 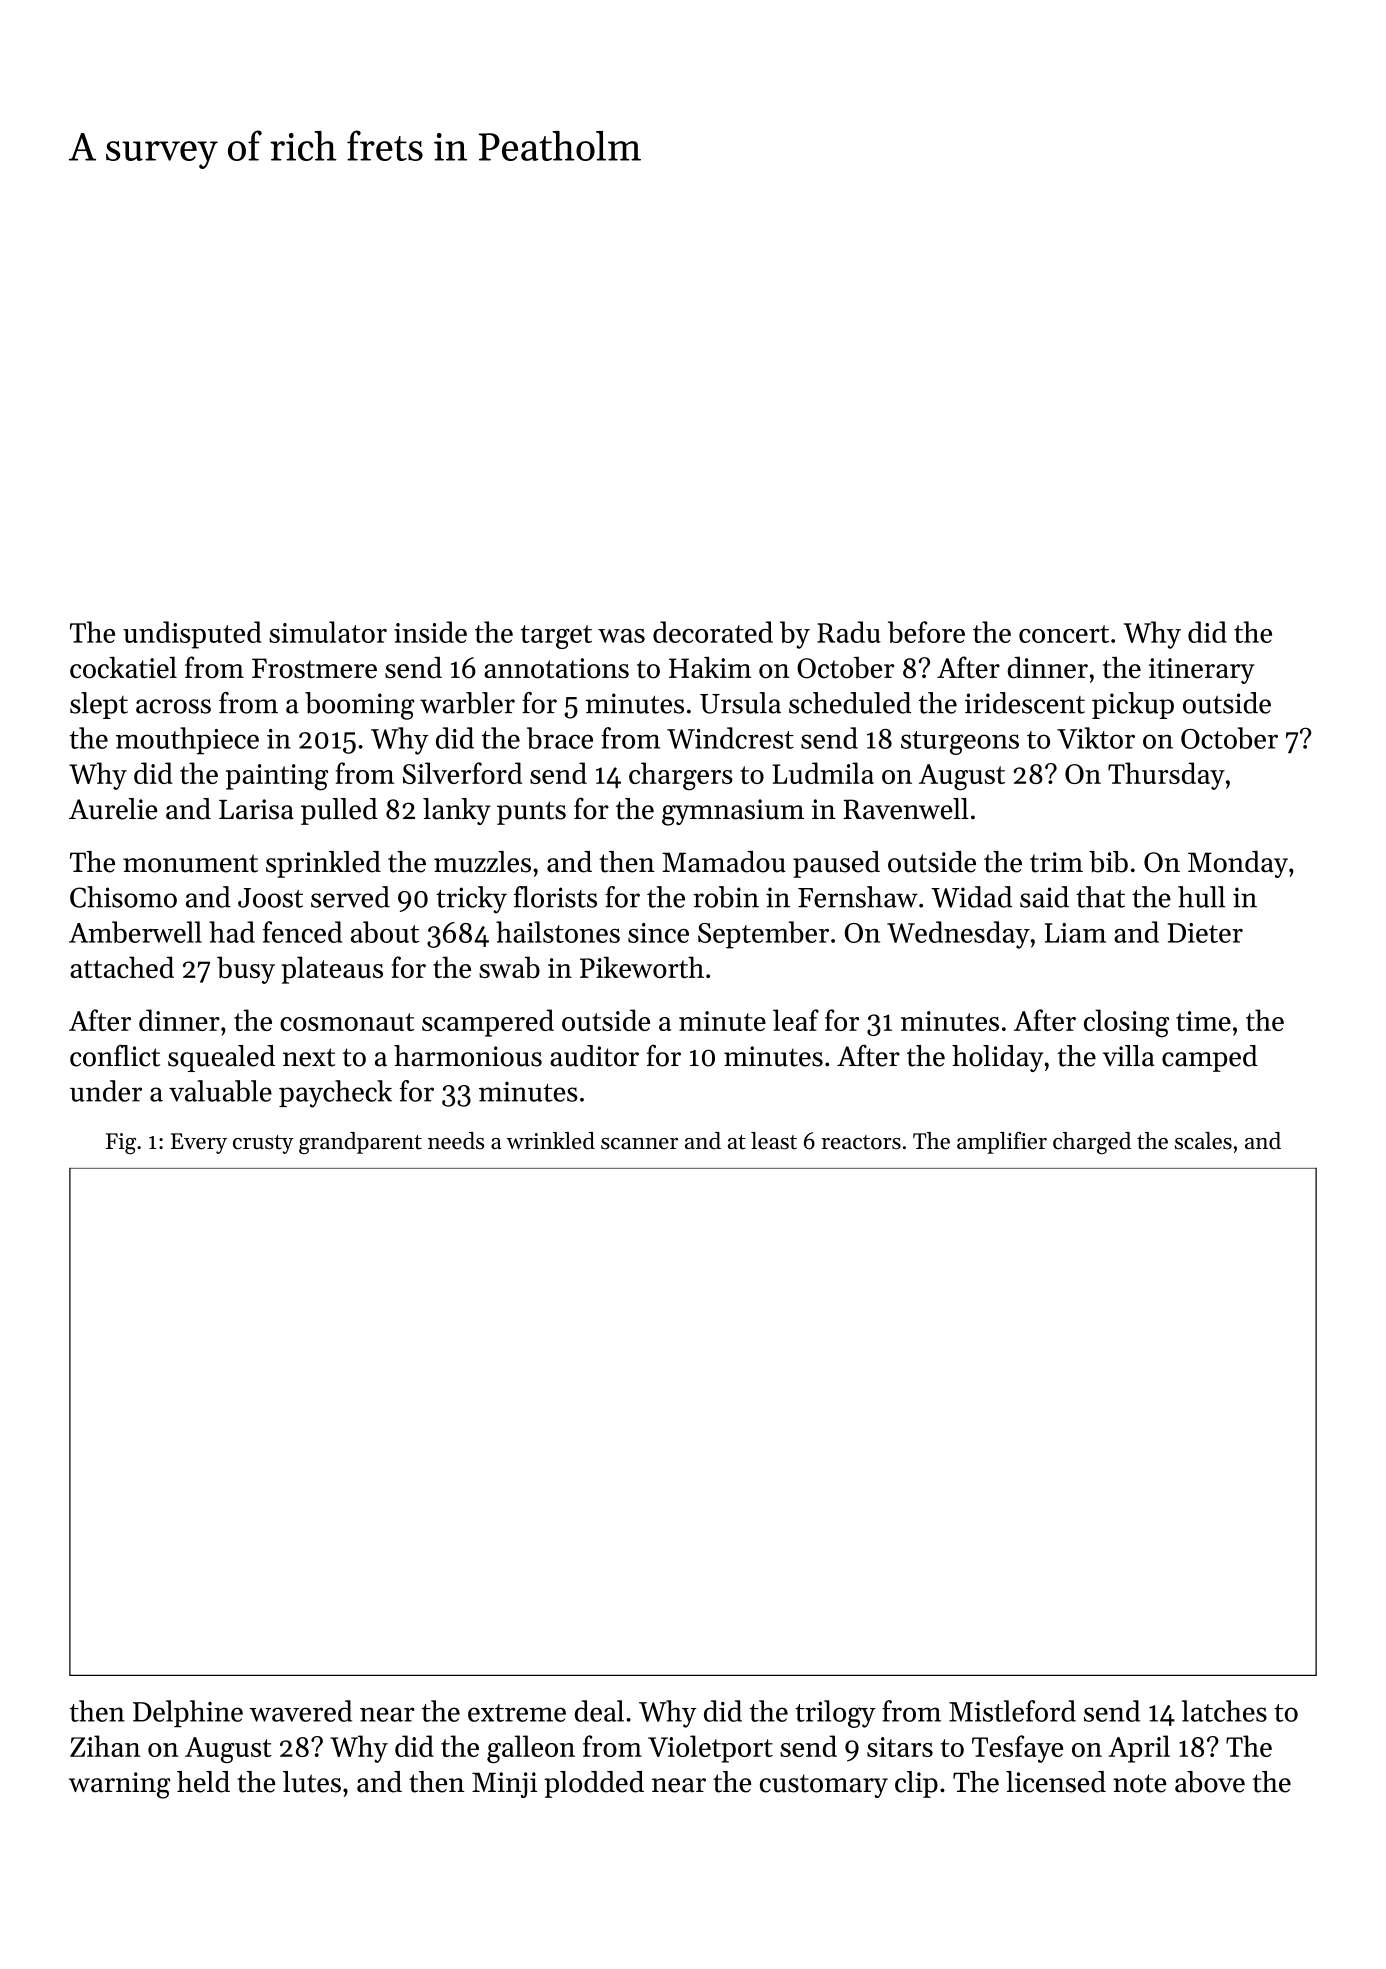 I want to click on above, so click(x=1210, y=1782).
